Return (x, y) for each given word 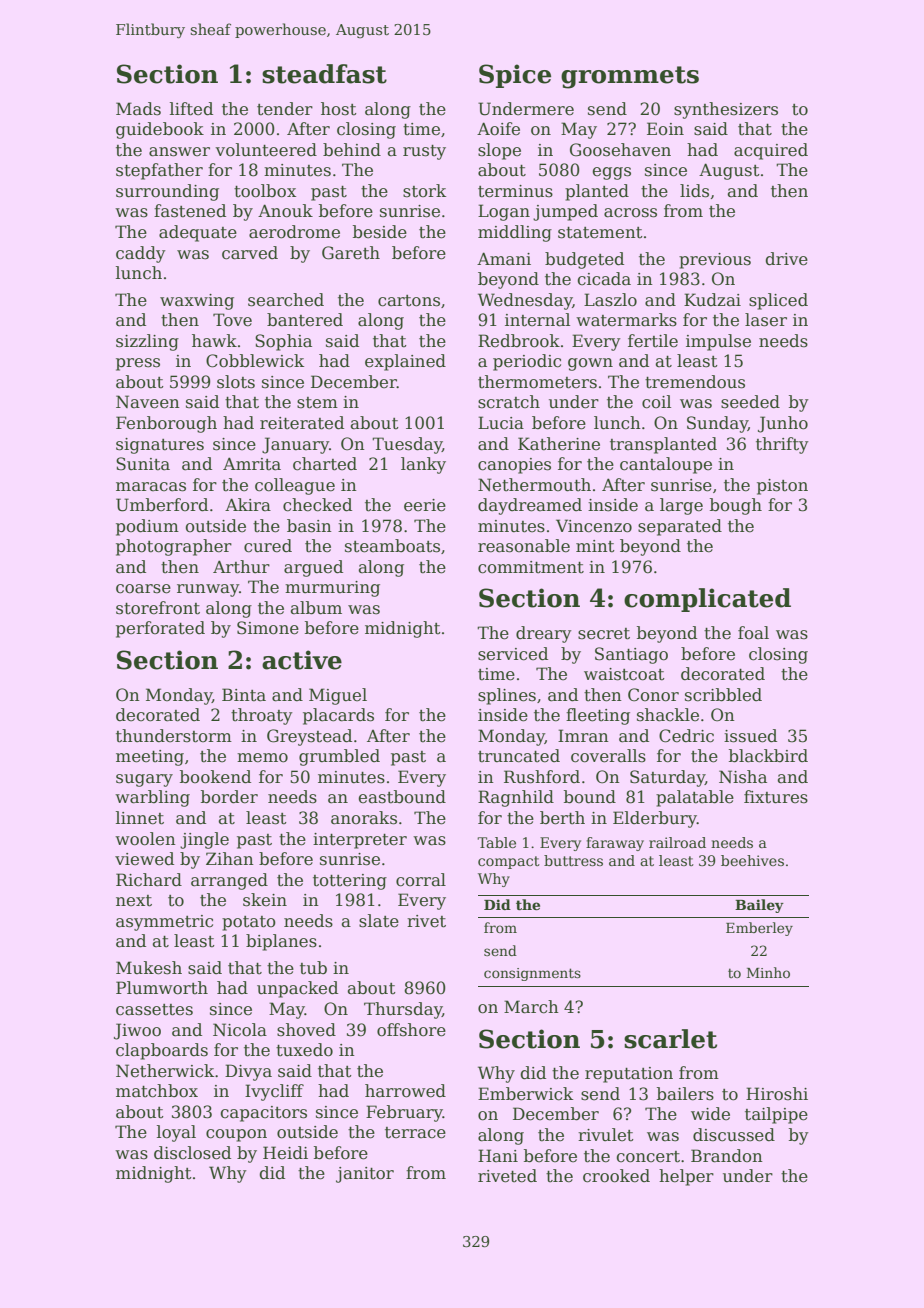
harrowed (405, 1091)
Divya (248, 1072)
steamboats (392, 546)
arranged (229, 881)
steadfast (324, 74)
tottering (350, 882)
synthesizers (726, 110)
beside (380, 232)
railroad (677, 842)
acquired (771, 151)
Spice (515, 76)
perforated (160, 629)
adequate (198, 233)
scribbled (723, 695)
